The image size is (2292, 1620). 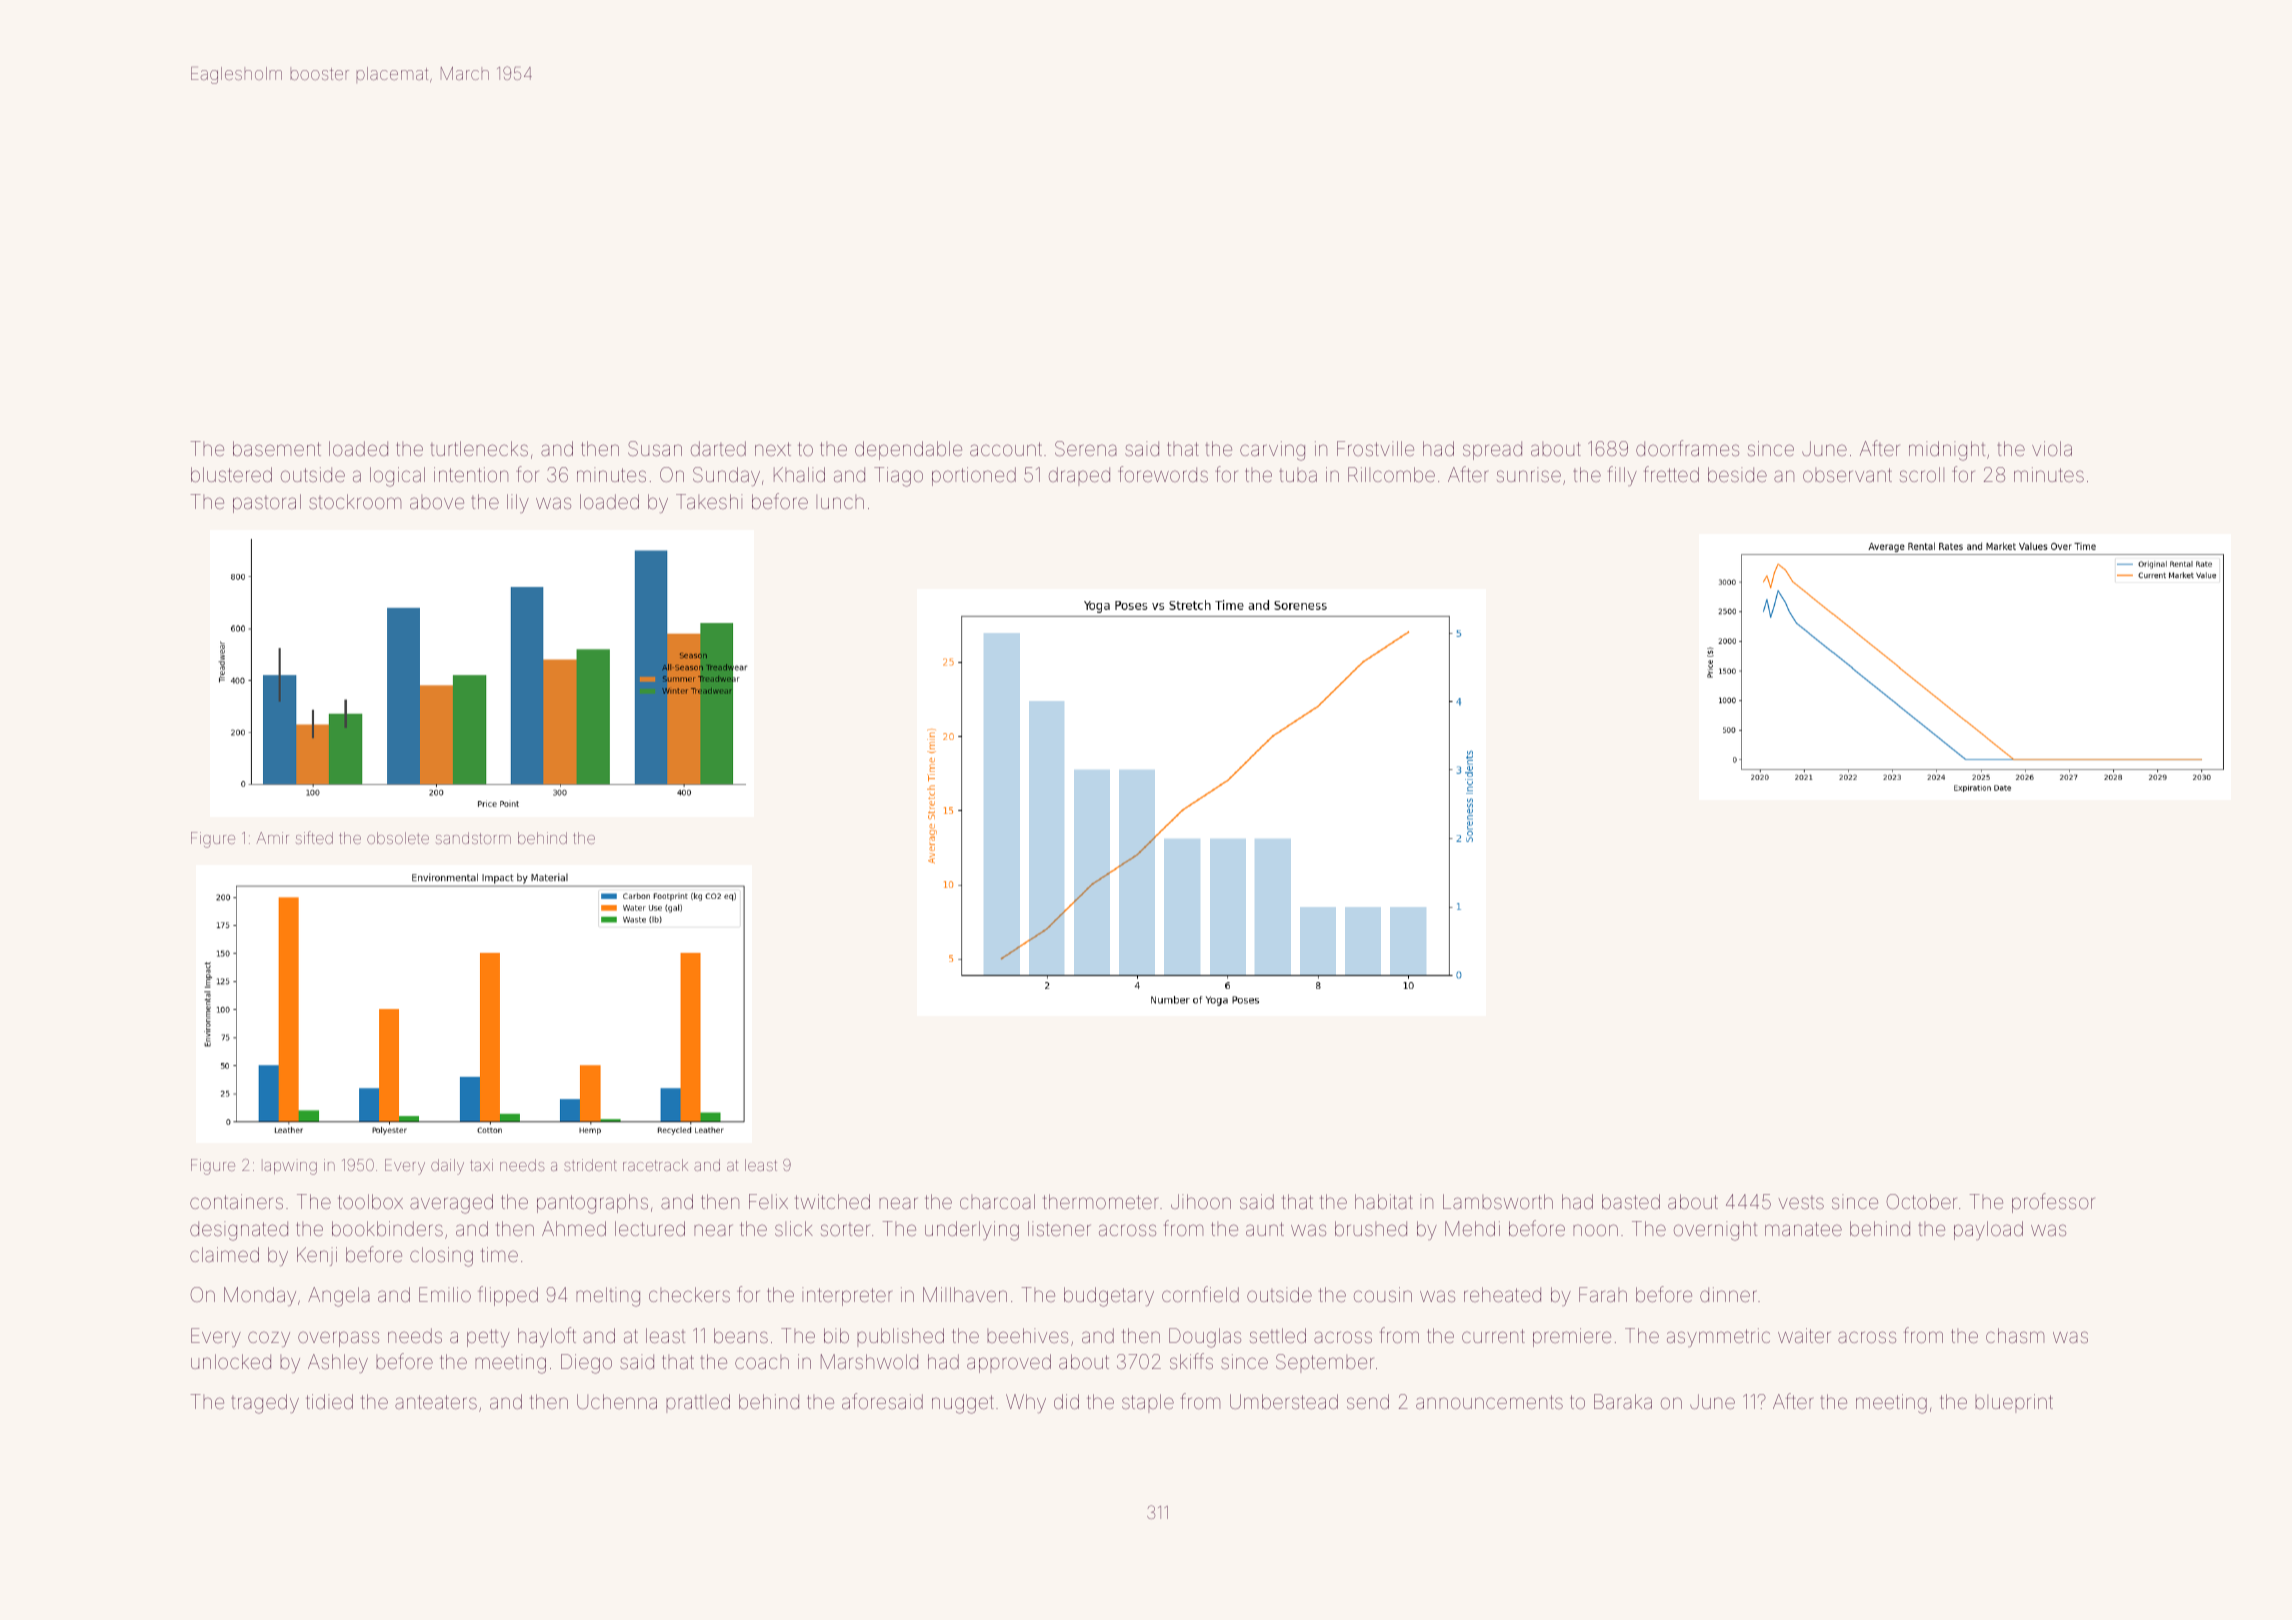 I want to click on sandstorm, so click(x=473, y=838).
